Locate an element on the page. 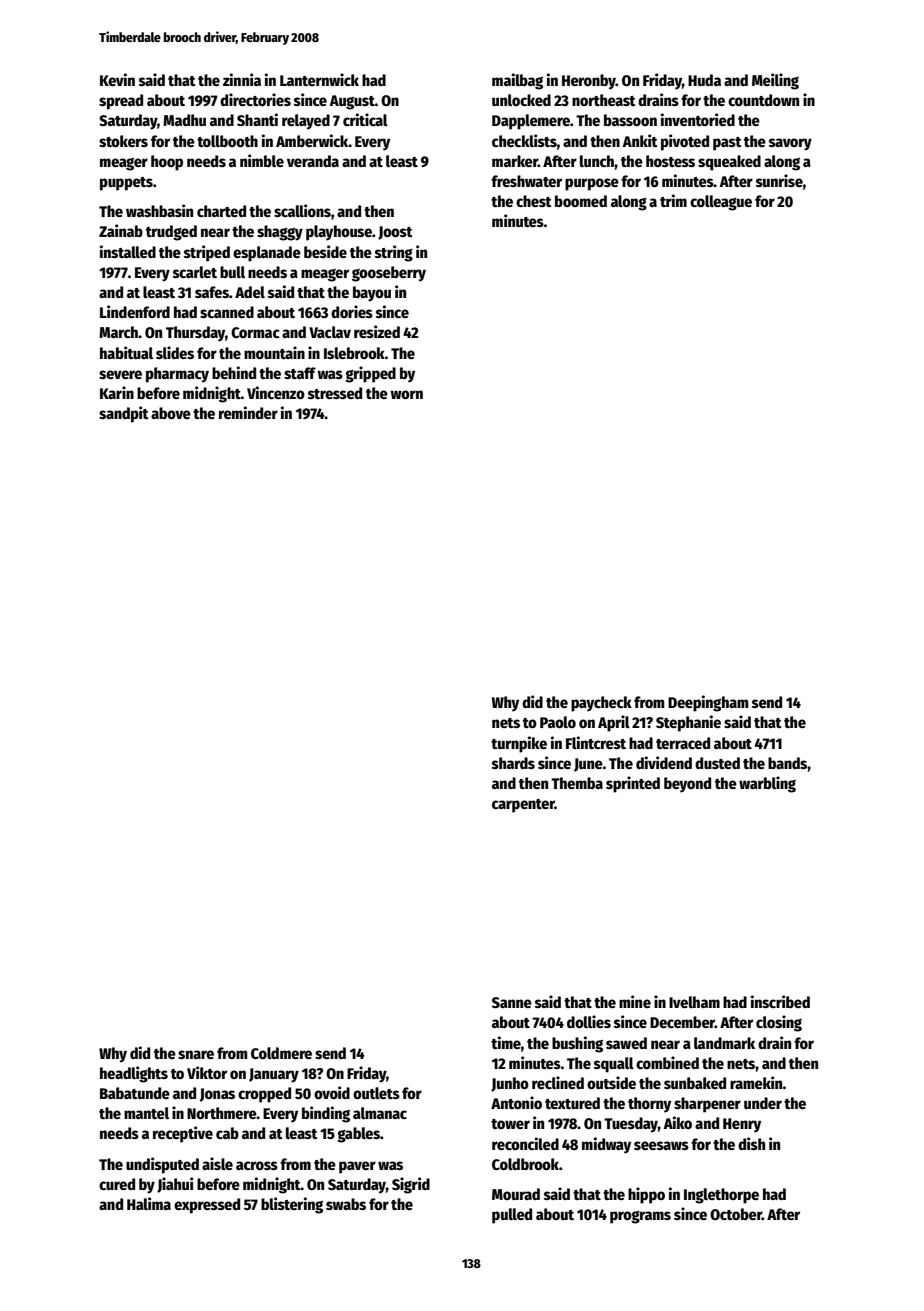  critical is located at coordinates (365, 119).
